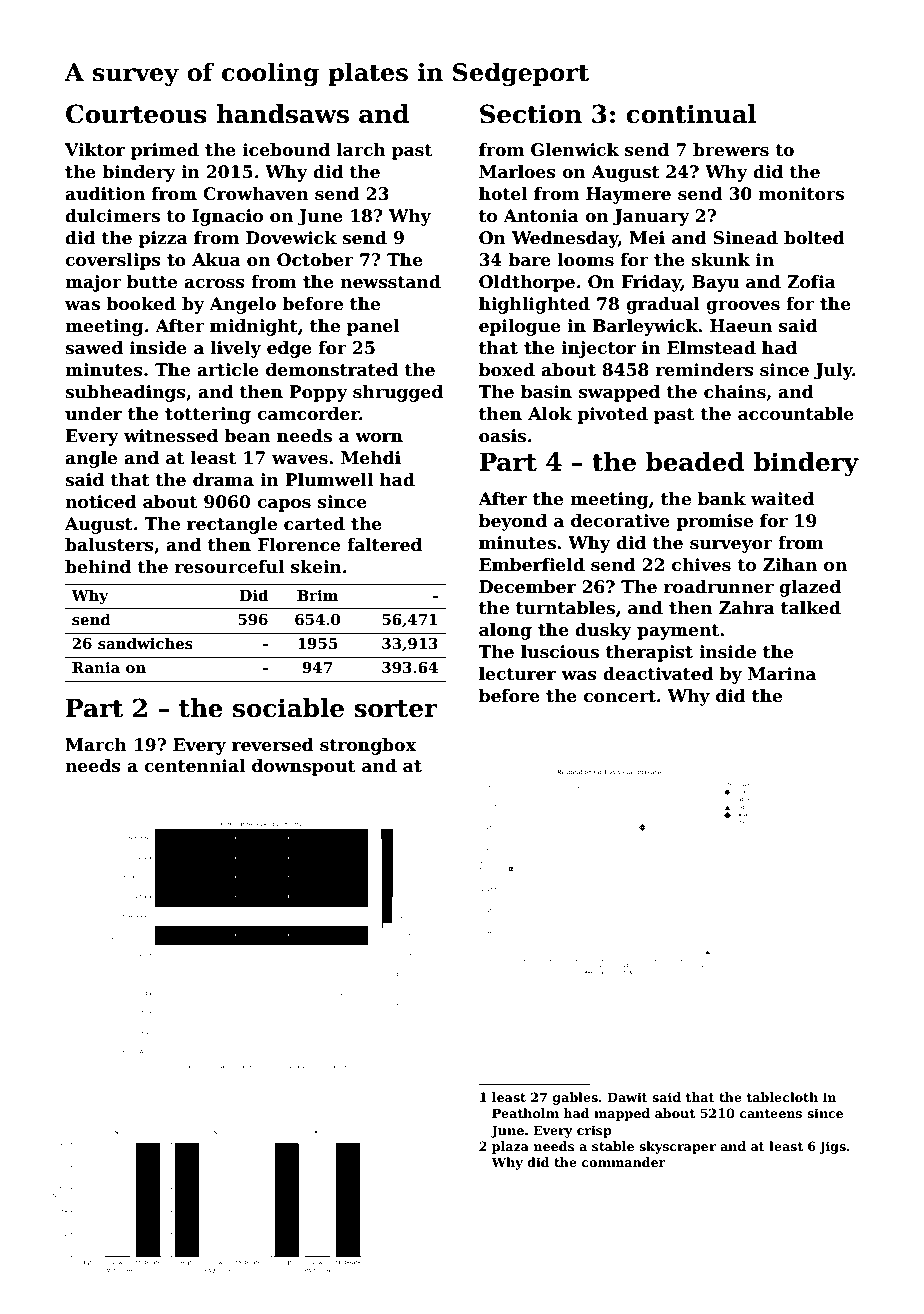  I want to click on Courteous, so click(136, 114).
